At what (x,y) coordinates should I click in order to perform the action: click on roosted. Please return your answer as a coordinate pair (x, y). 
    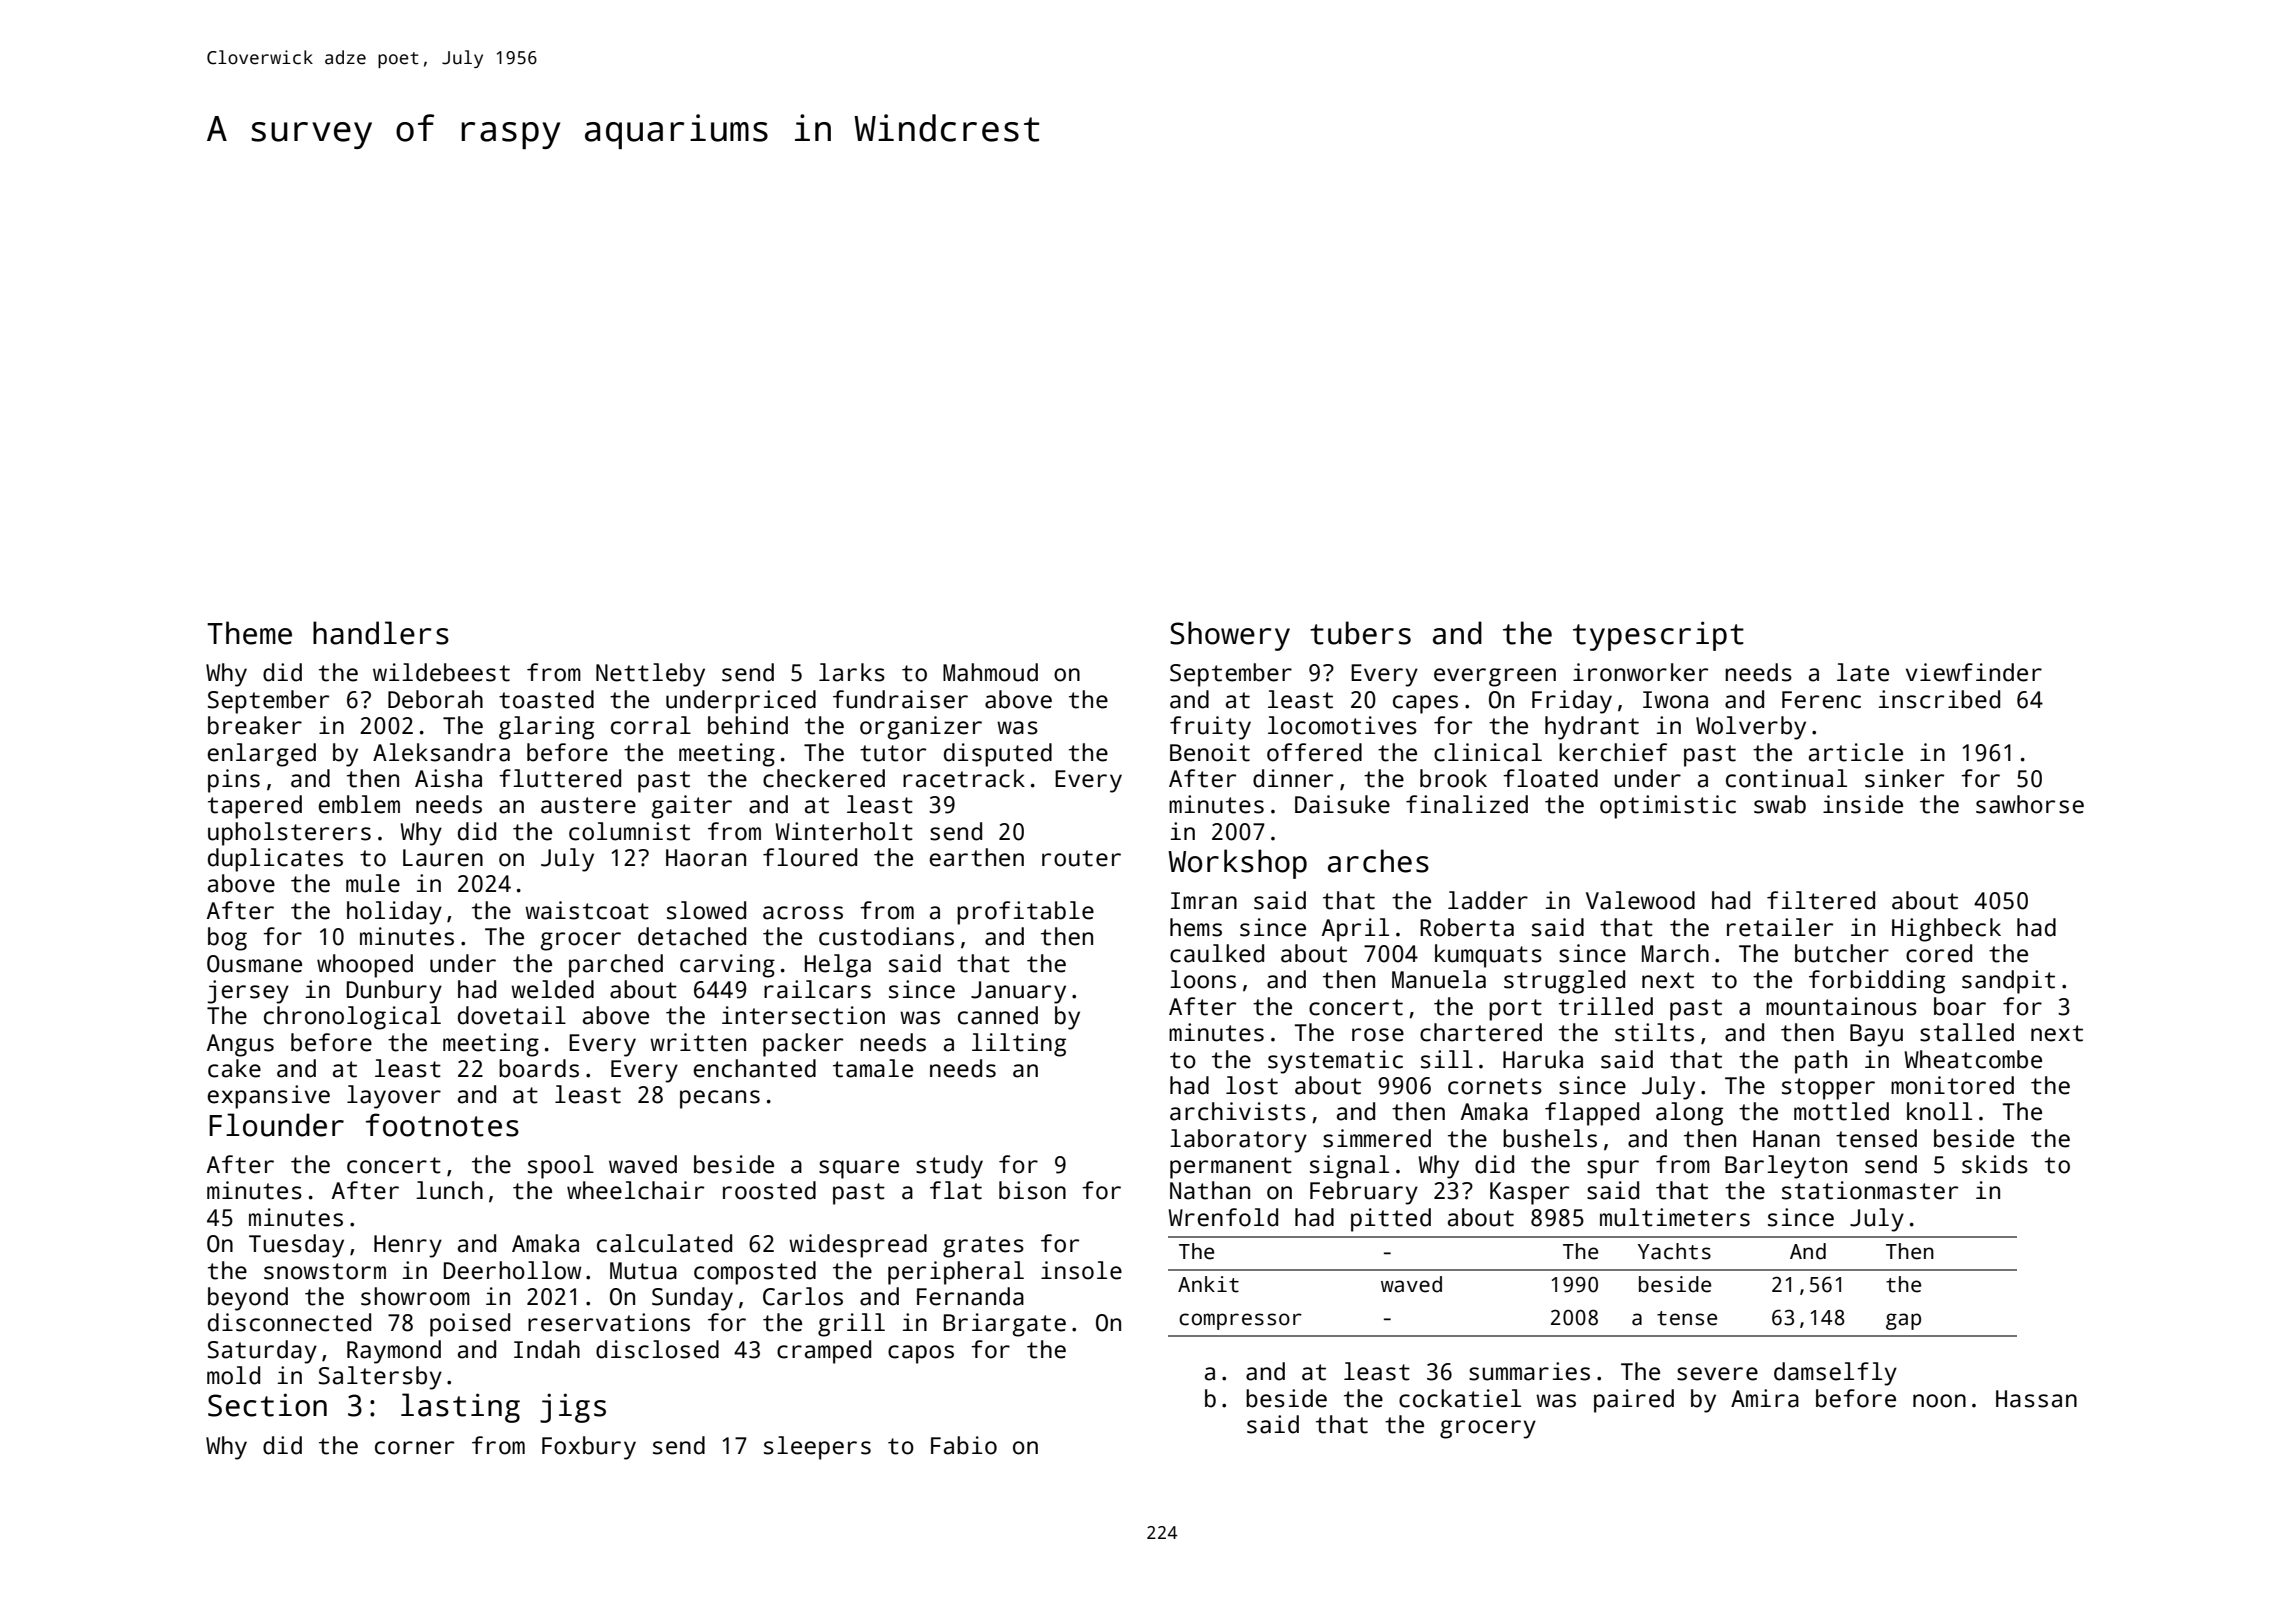
    Looking at the image, I should click on (769, 1190).
